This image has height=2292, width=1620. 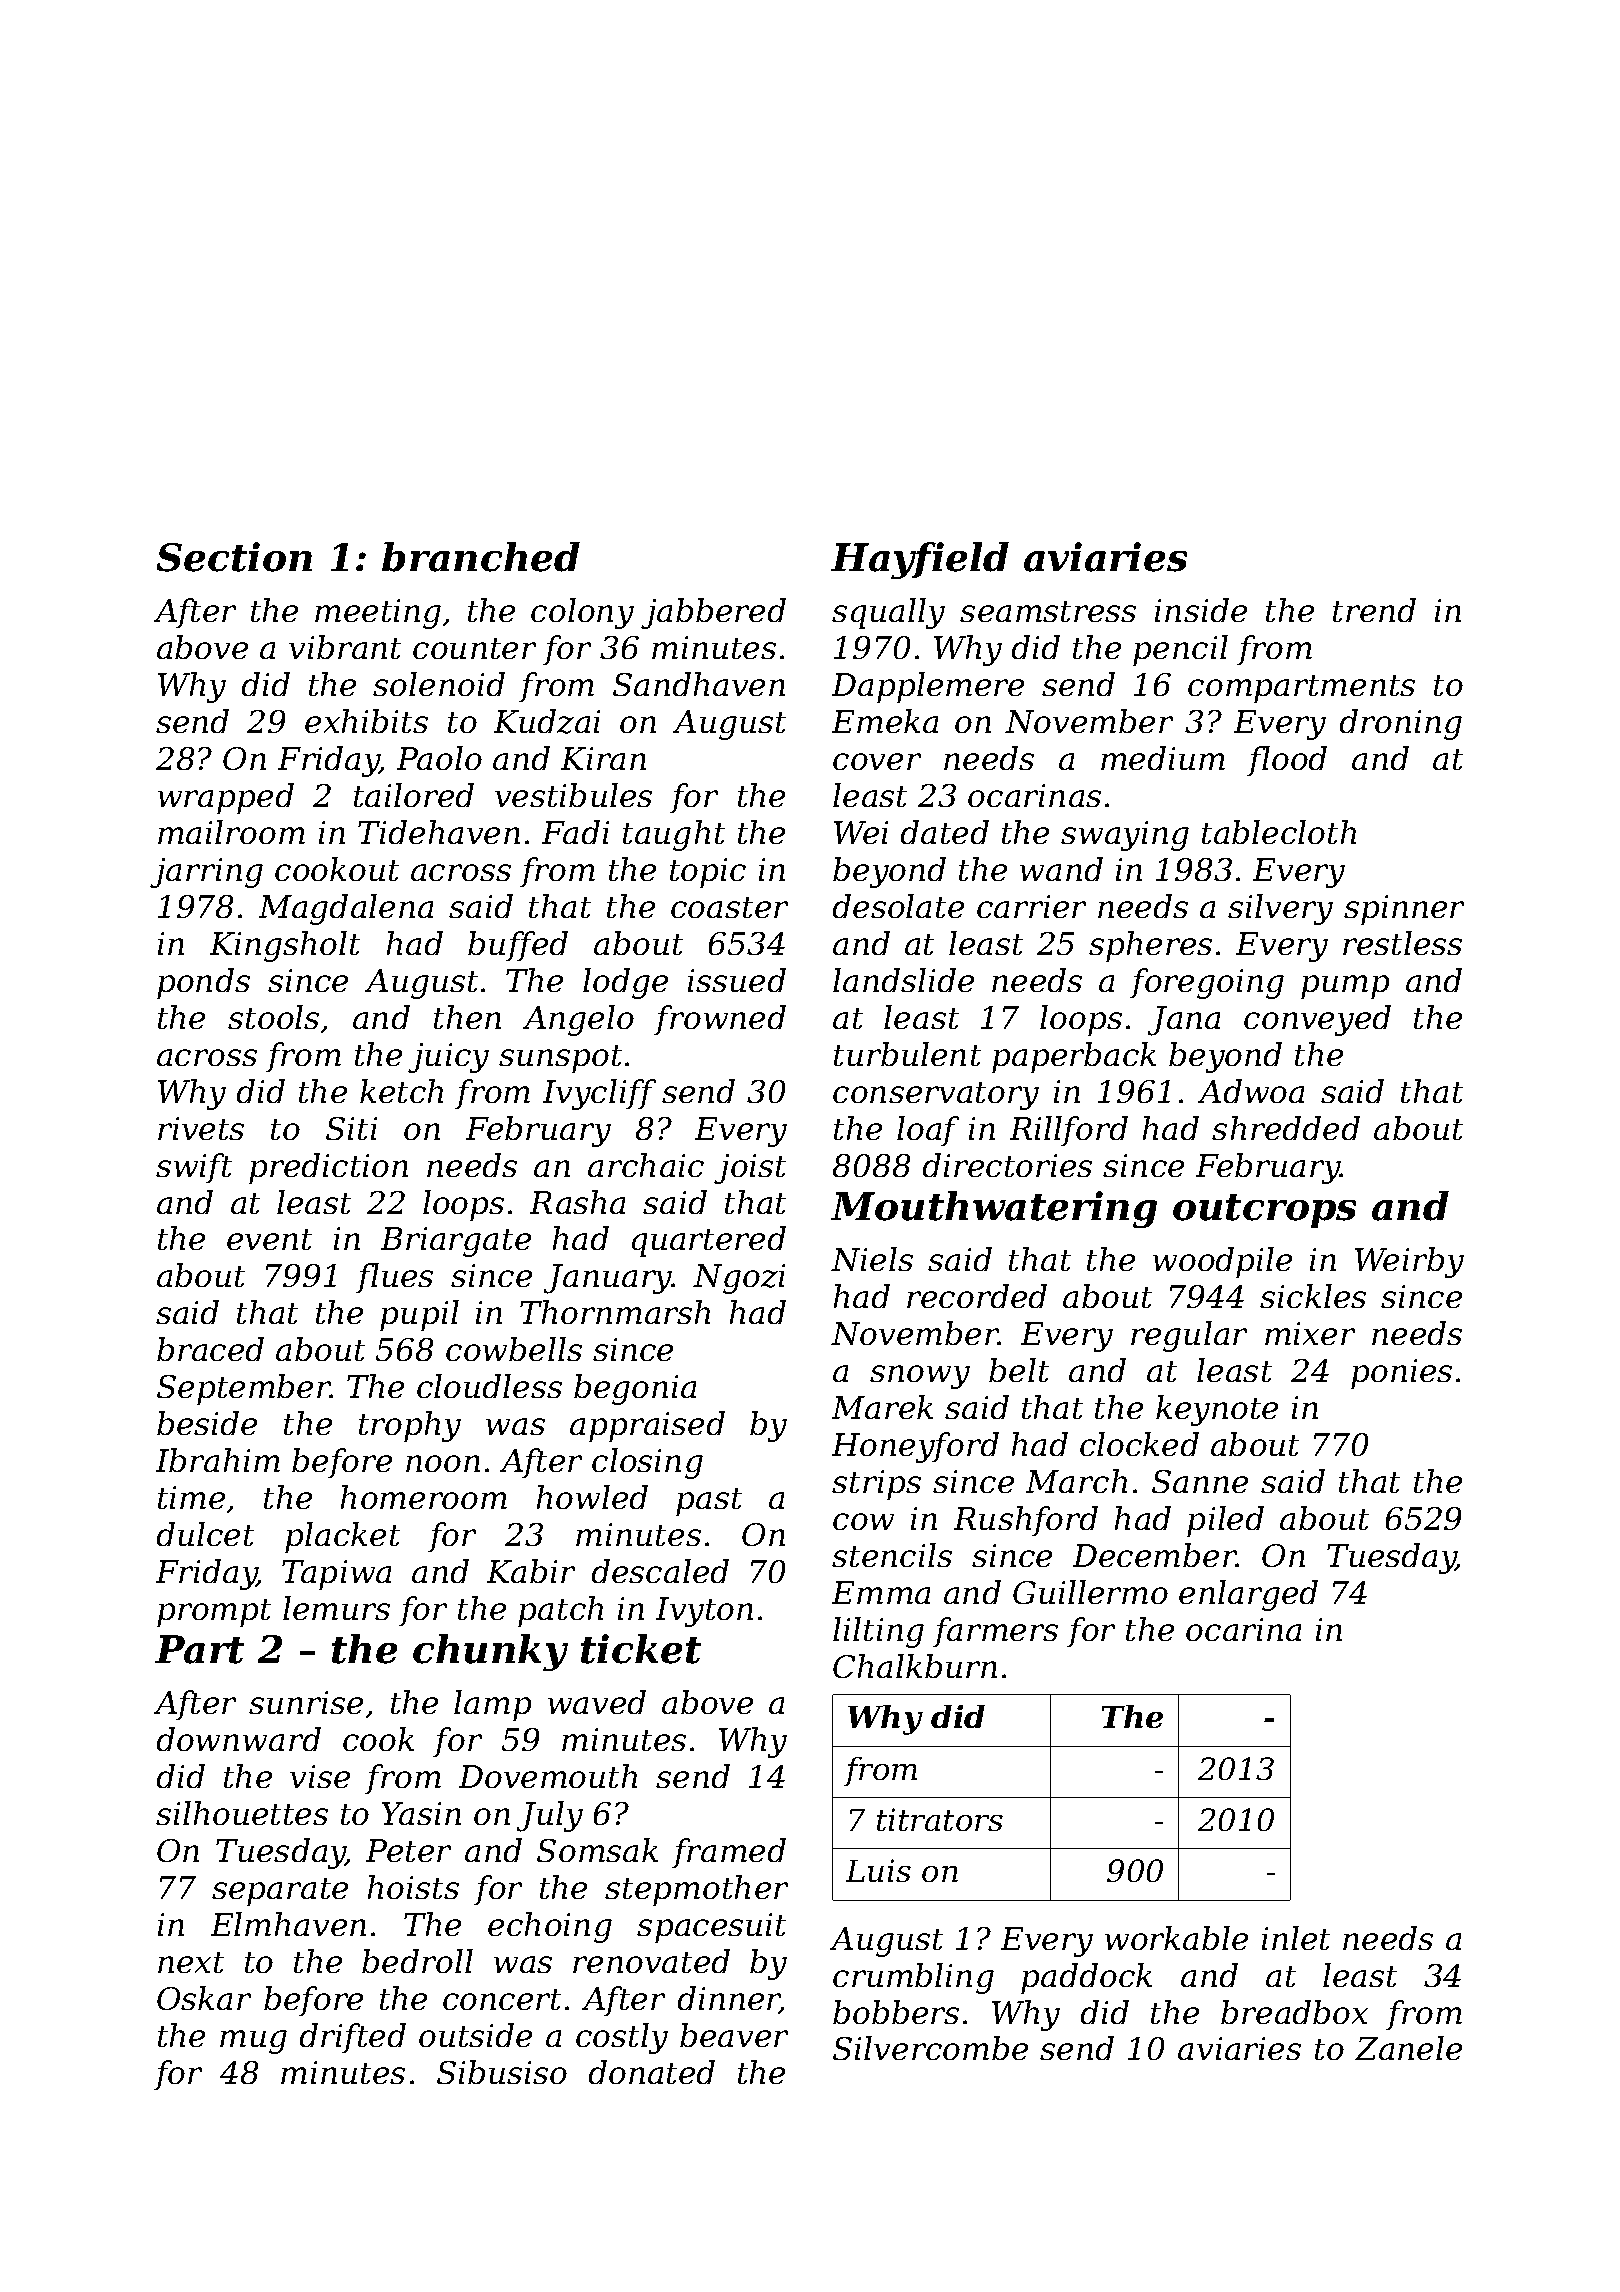 What do you see at coordinates (1248, 1595) in the image?
I see `enlarged` at bounding box center [1248, 1595].
